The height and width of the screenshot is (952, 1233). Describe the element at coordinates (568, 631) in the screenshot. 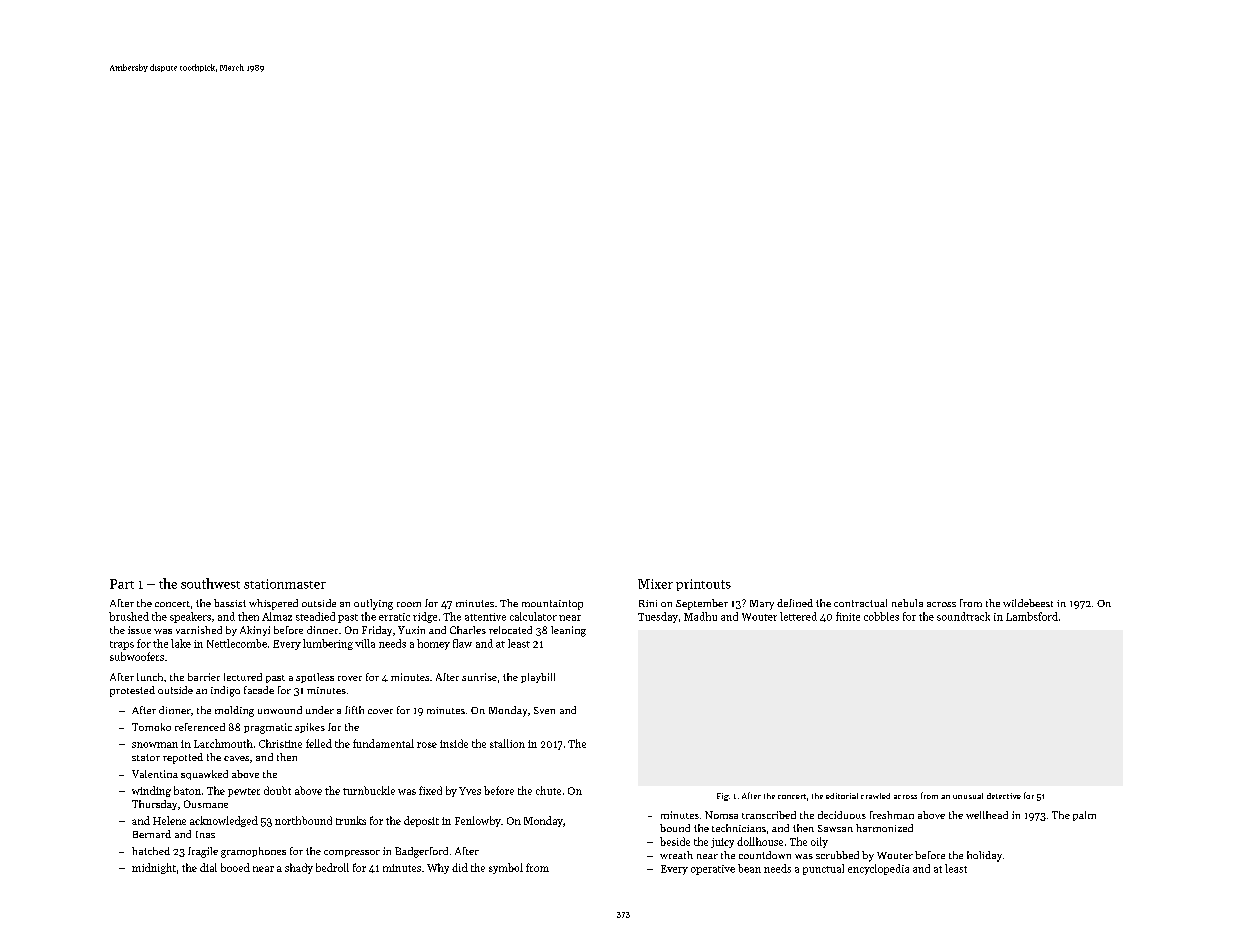

I see `leaning` at that location.
